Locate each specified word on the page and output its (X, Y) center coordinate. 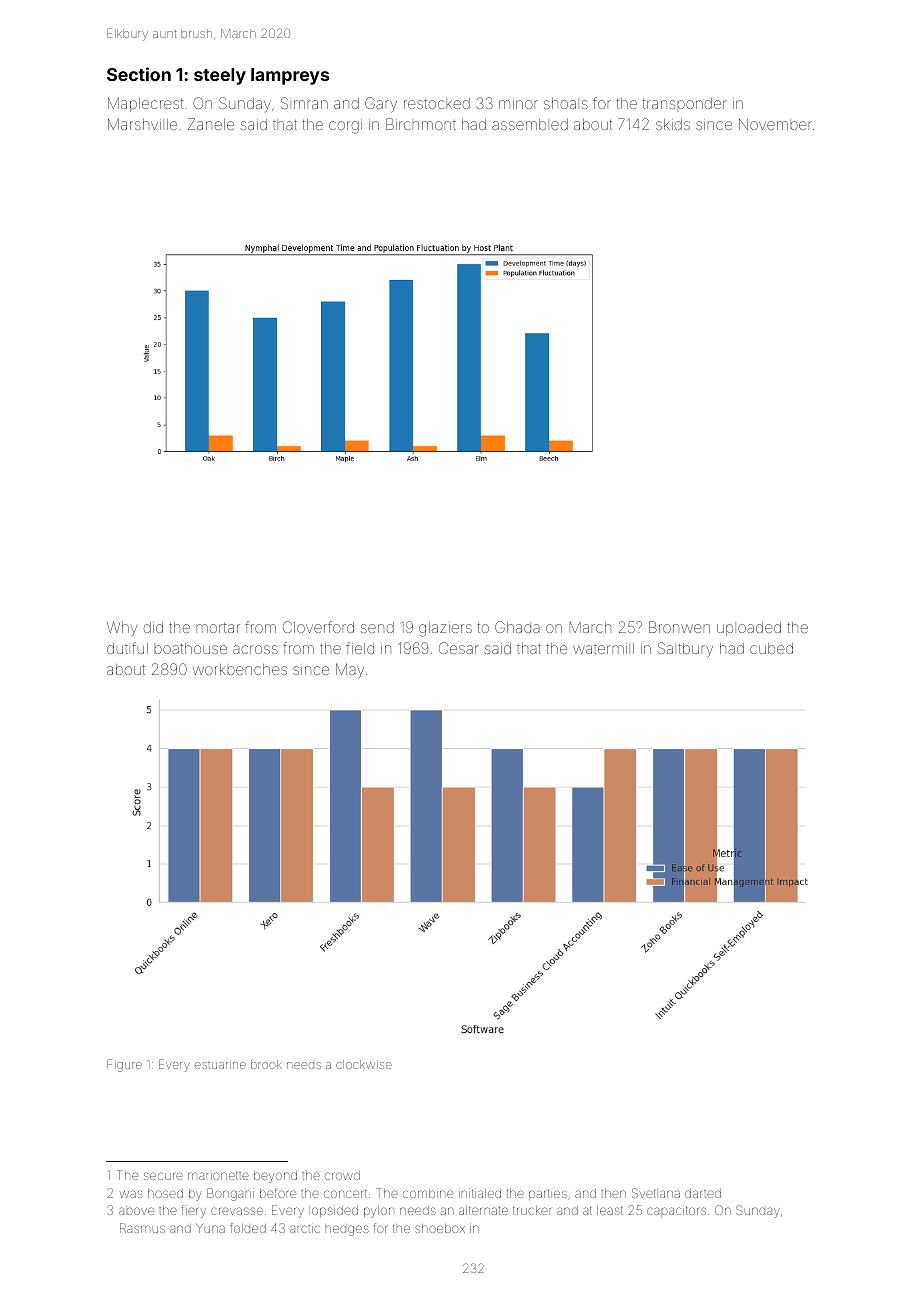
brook (266, 1064)
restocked (437, 103)
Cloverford (318, 627)
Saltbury (685, 650)
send (377, 627)
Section (139, 74)
